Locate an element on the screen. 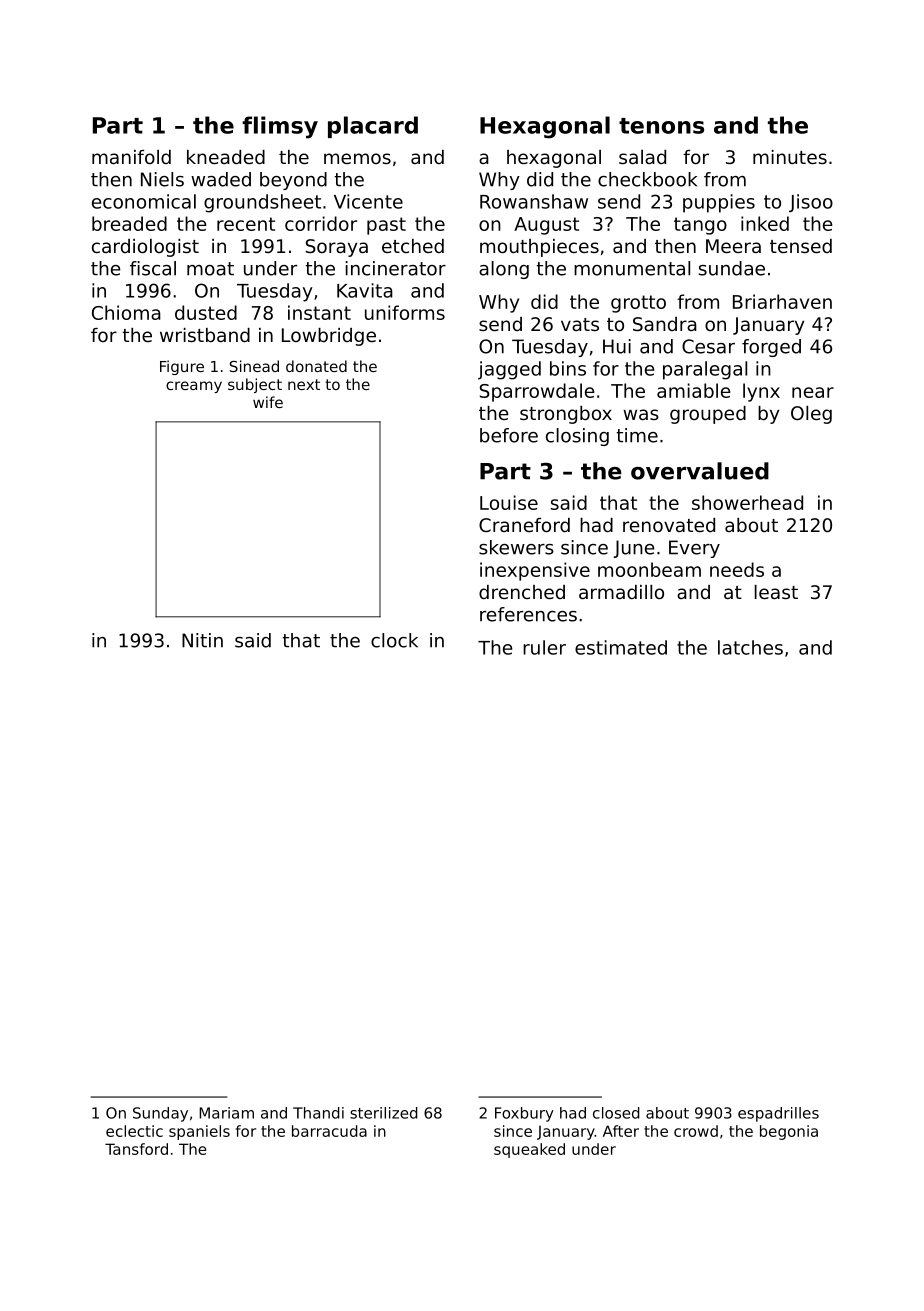 This screenshot has width=924, height=1311. Nitin is located at coordinates (202, 640).
